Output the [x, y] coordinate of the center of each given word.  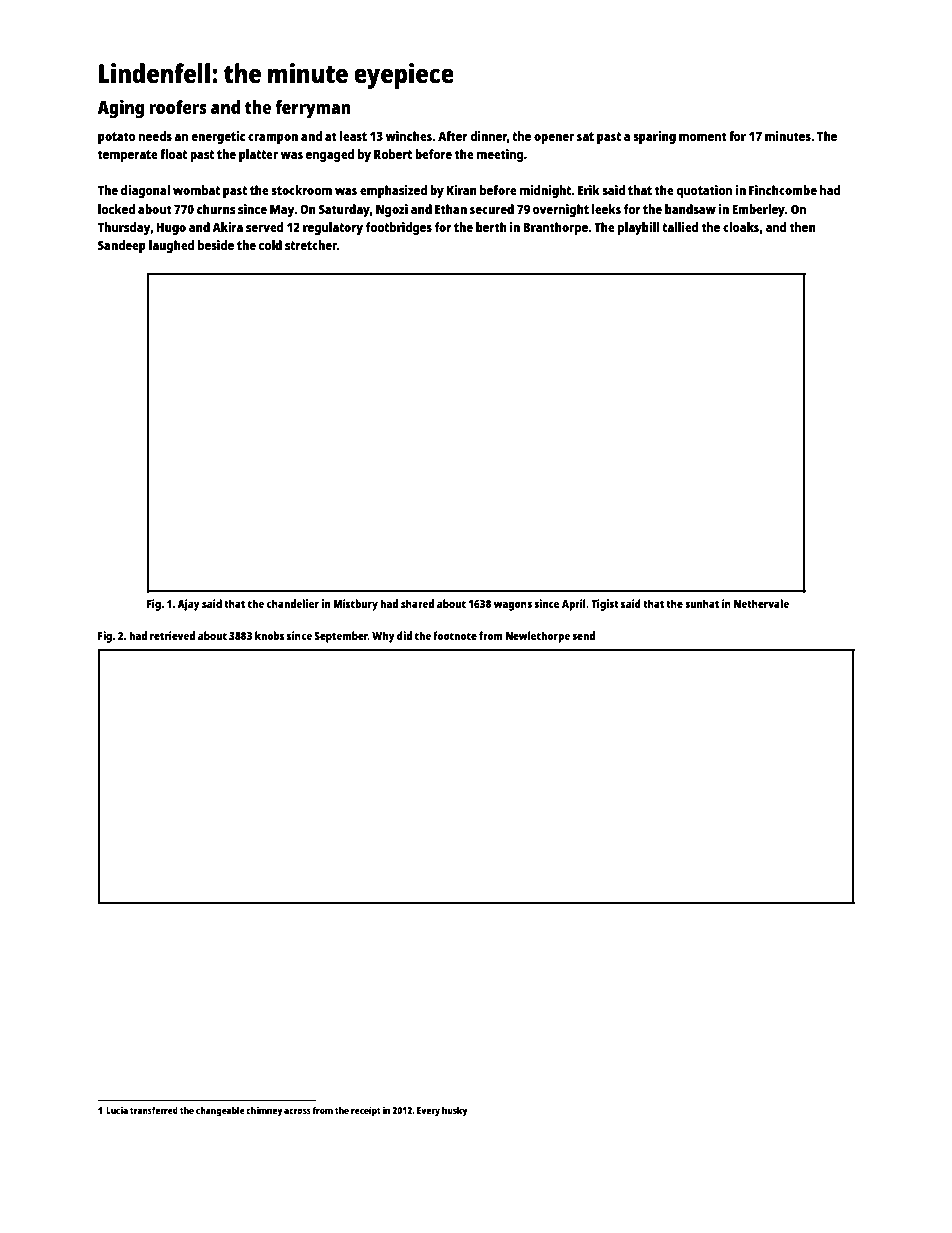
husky [454, 1111]
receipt [366, 1111]
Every [428, 1111]
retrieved [172, 635]
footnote [455, 635]
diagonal [145, 191]
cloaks [741, 227]
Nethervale [761, 603]
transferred [154, 1110]
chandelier [292, 603]
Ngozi [392, 210]
